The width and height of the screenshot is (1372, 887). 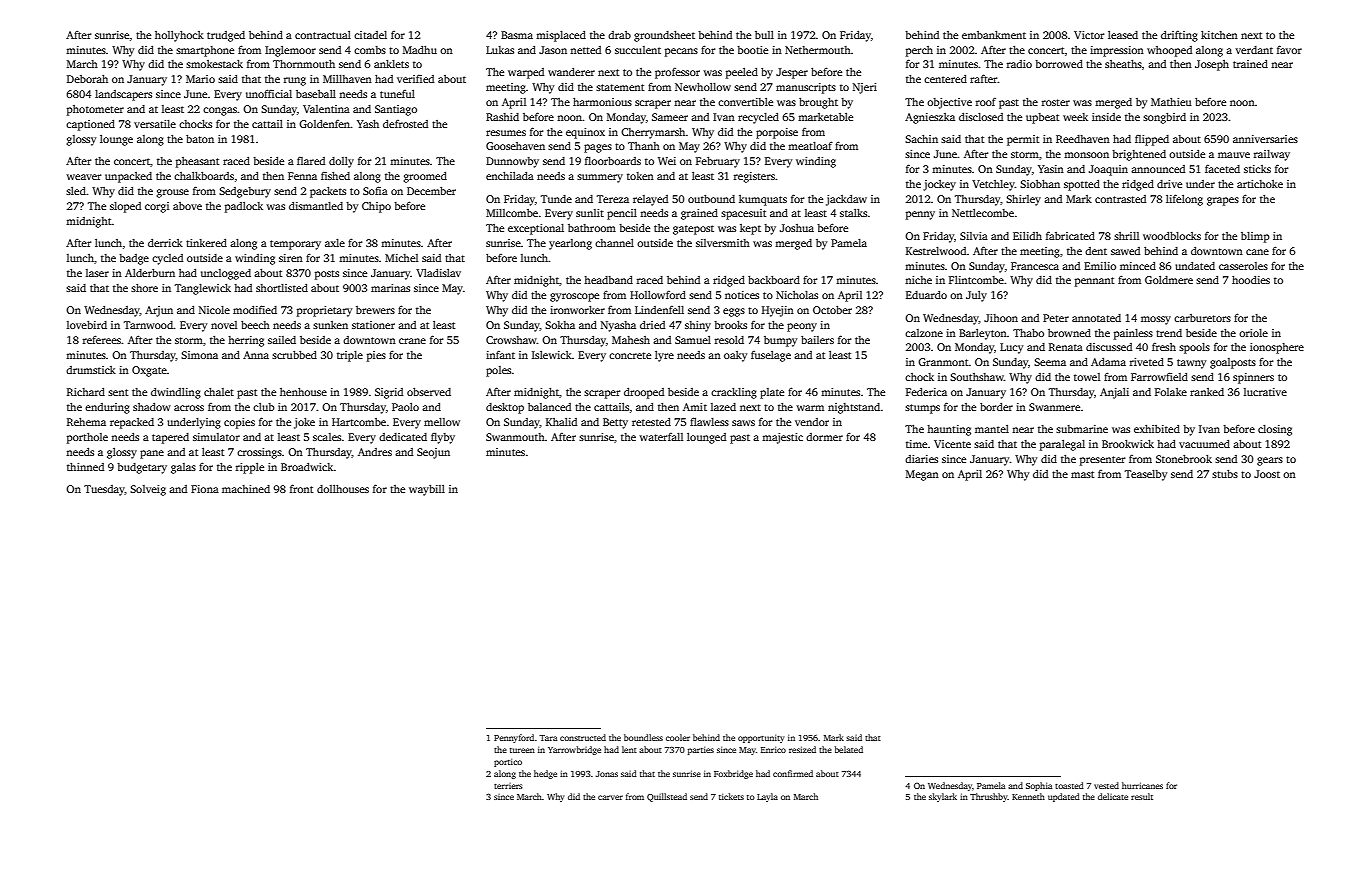 I want to click on citadel, so click(x=370, y=35).
